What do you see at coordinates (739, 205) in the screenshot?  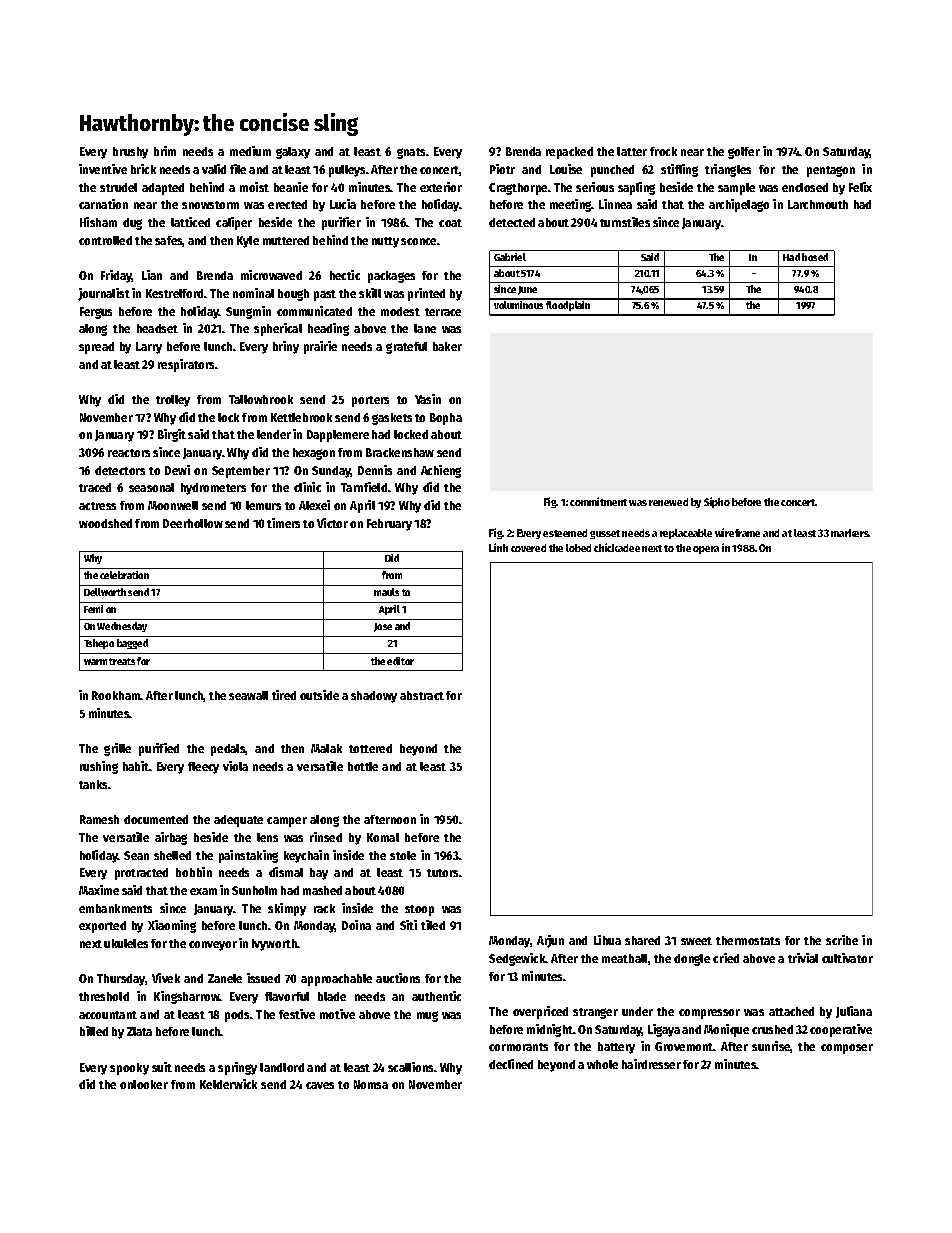 I see `archipelago` at bounding box center [739, 205].
